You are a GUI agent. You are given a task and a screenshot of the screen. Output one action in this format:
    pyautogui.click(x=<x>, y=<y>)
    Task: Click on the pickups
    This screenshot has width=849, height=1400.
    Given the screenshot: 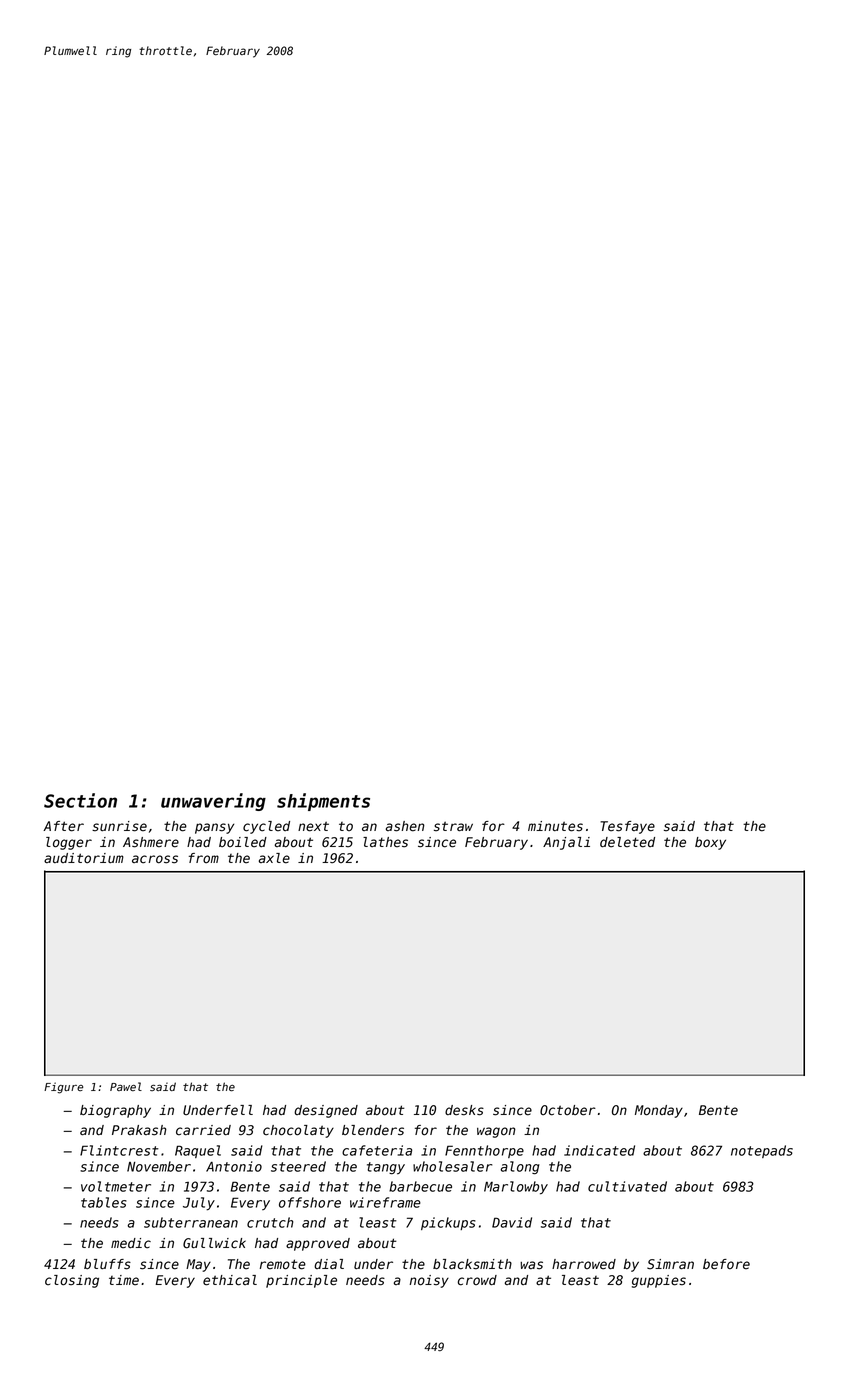 What is the action you would take?
    pyautogui.click(x=448, y=1223)
